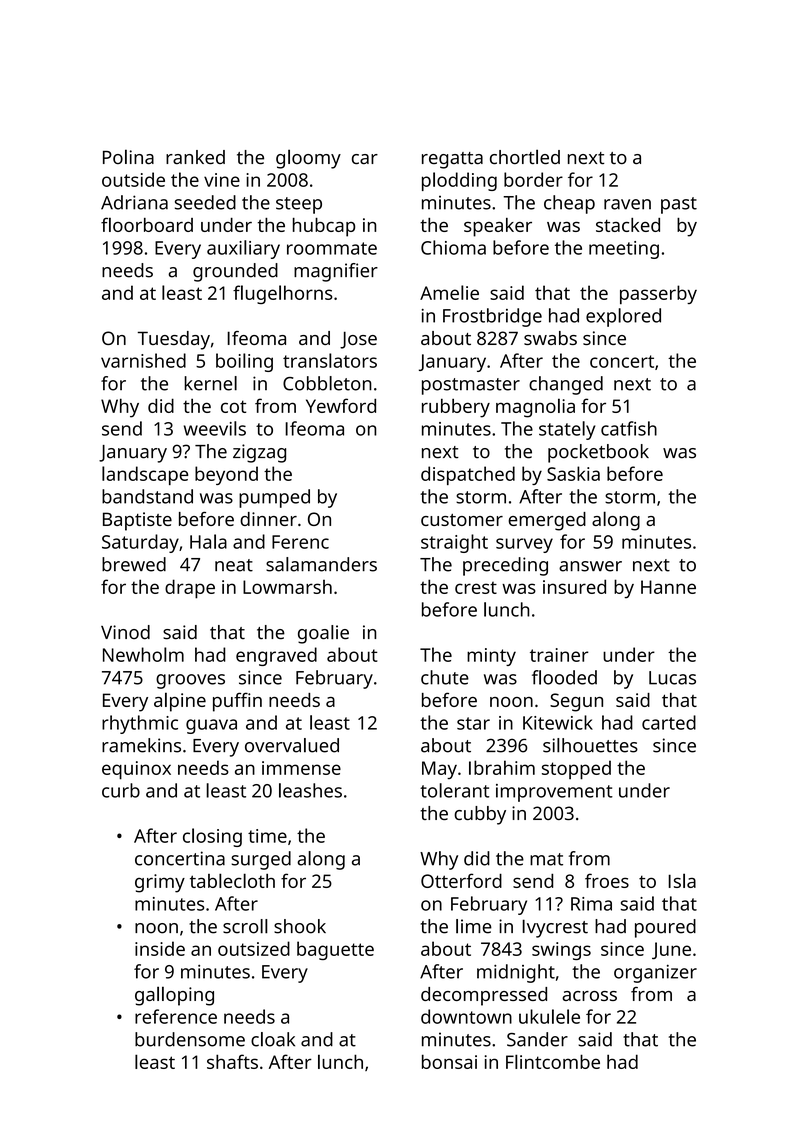  Describe the element at coordinates (208, 541) in the image. I see `Hala` at that location.
